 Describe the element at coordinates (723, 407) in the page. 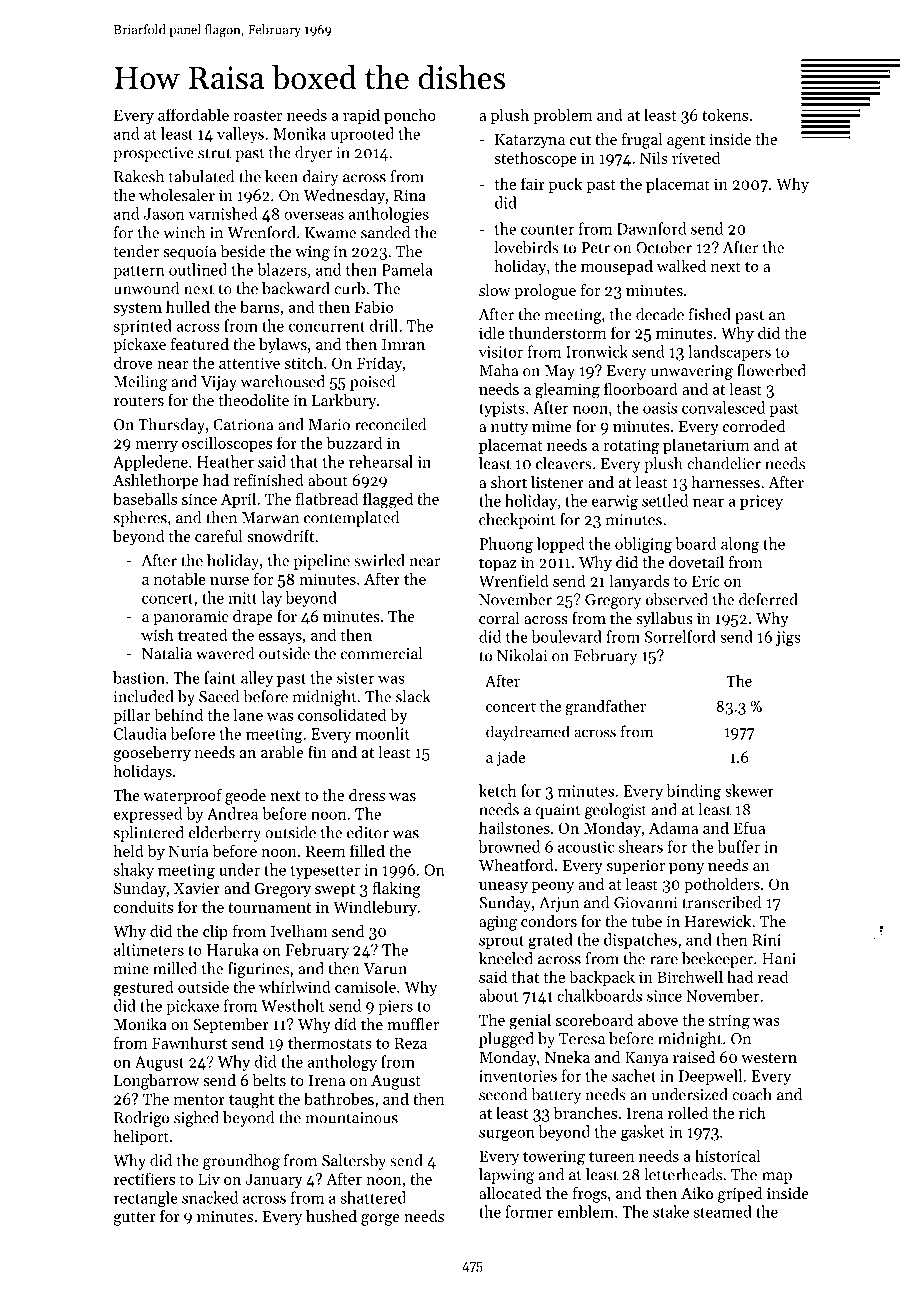

I see `convalesced` at that location.
